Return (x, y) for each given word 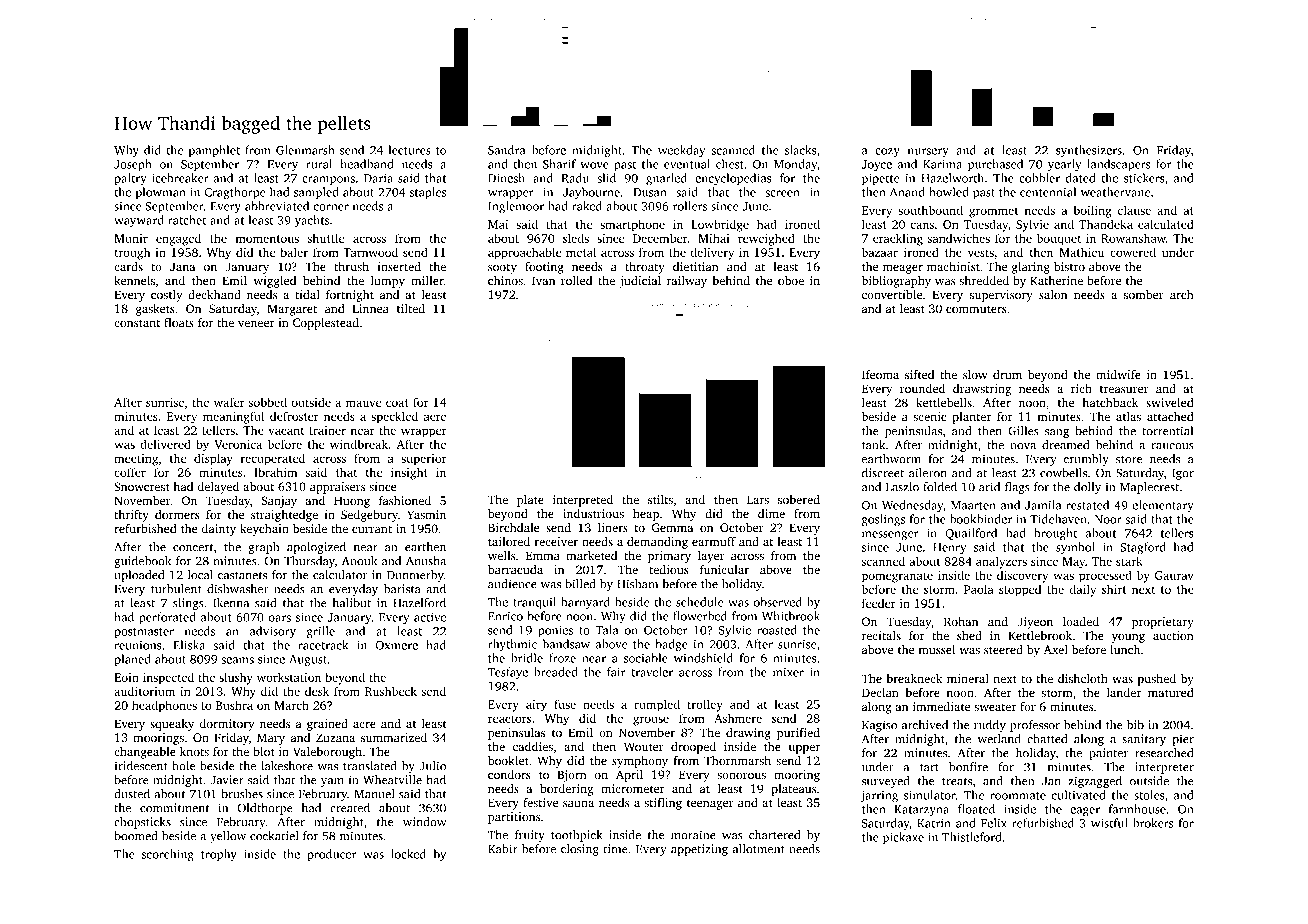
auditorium (144, 691)
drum (1007, 374)
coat (397, 403)
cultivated (1079, 795)
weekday (681, 151)
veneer (256, 324)
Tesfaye (508, 673)
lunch (1125, 649)
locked (408, 854)
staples (428, 193)
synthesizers (1089, 151)
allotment (759, 849)
